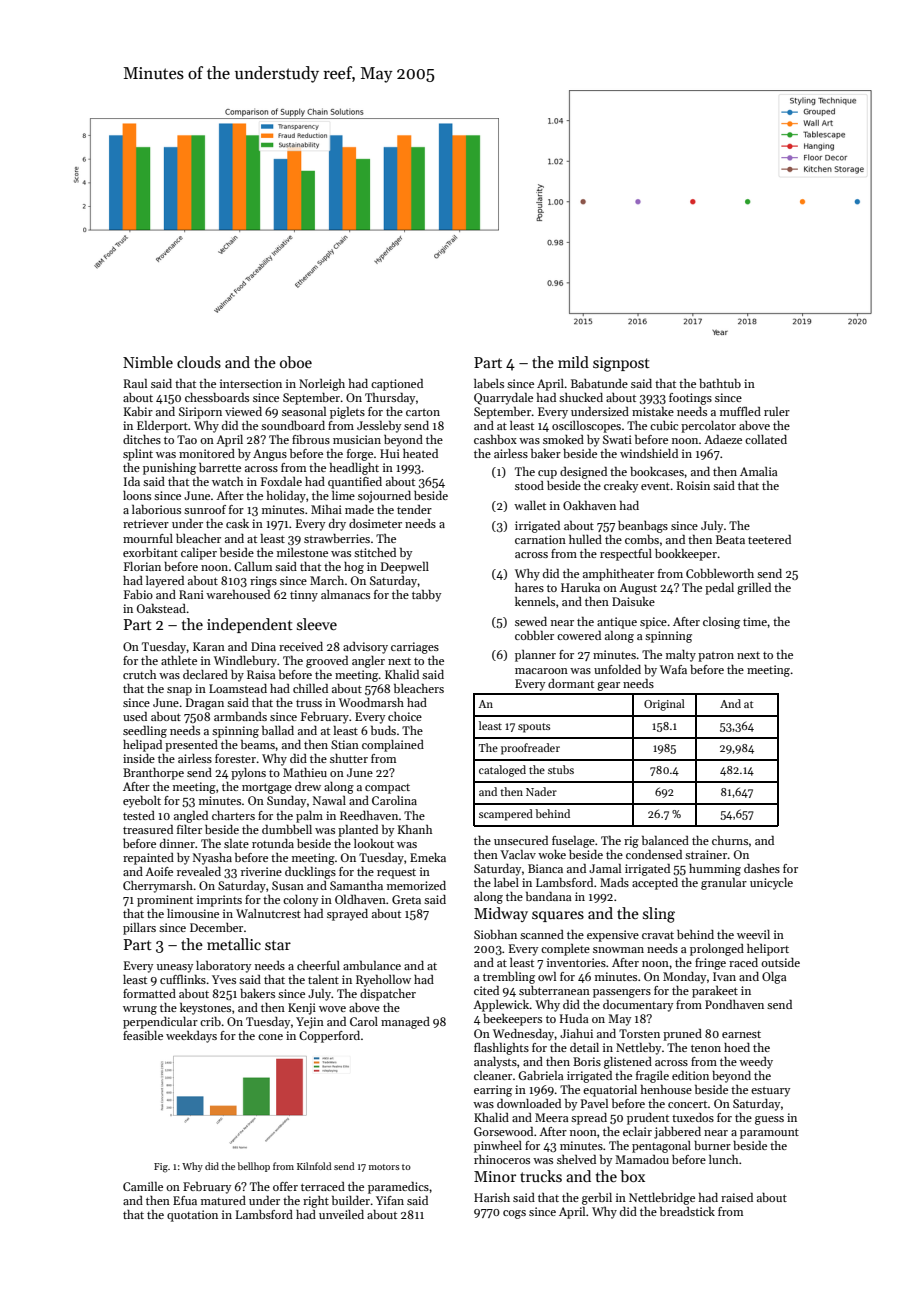 This document has height=1308, width=924. I want to click on feasible, so click(143, 1035).
